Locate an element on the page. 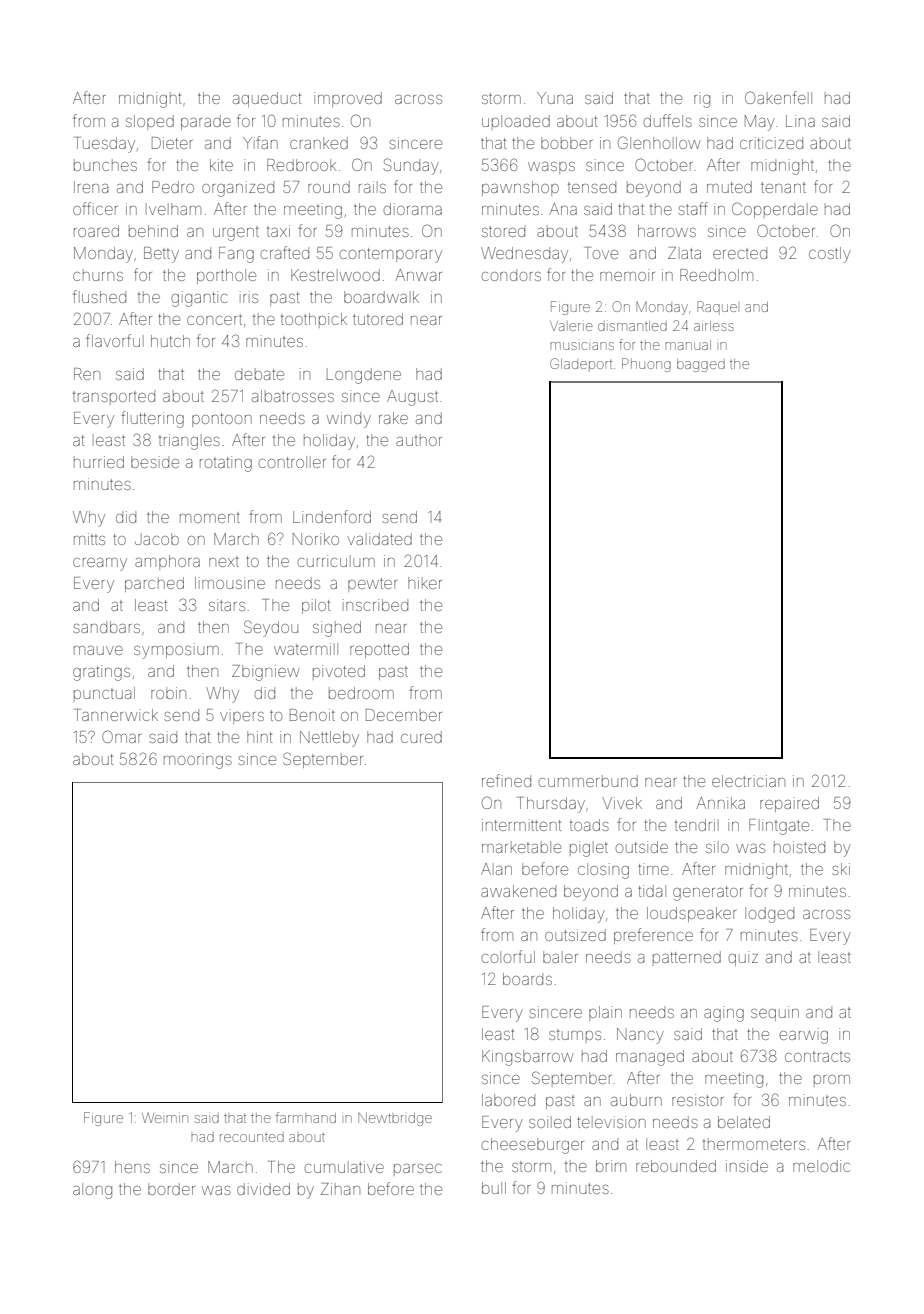  repaired is located at coordinates (789, 804).
